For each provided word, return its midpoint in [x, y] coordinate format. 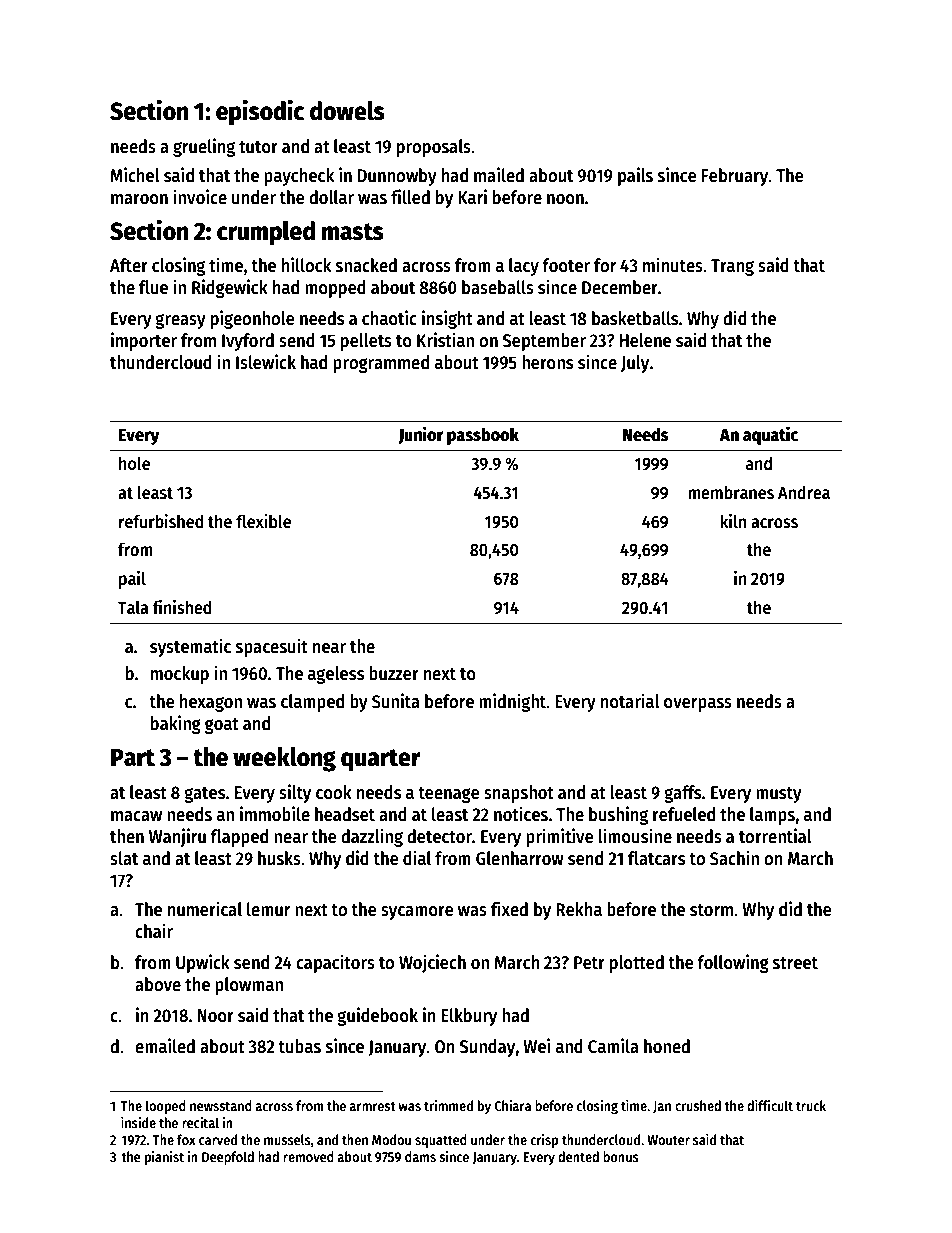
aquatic [770, 435]
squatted [441, 1141]
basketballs [635, 318]
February [735, 177]
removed [308, 1156]
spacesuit [272, 647]
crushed [698, 1105]
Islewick [266, 362]
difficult [770, 1105]
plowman [249, 986]
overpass [698, 705]
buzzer [394, 673]
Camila [613, 1046]
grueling [204, 147]
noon [565, 199]
